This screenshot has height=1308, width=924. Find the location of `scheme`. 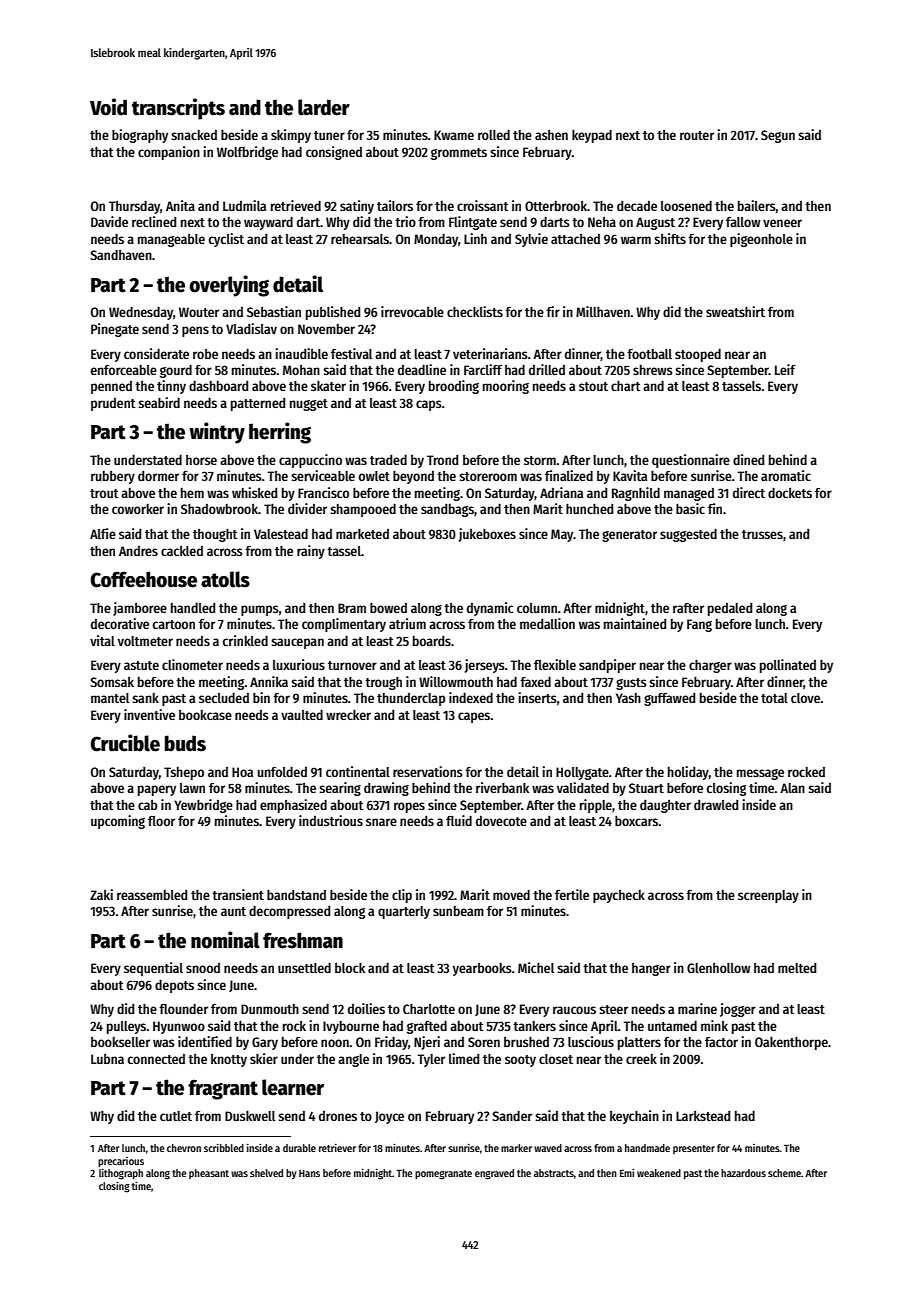

scheme is located at coordinates (784, 1173).
